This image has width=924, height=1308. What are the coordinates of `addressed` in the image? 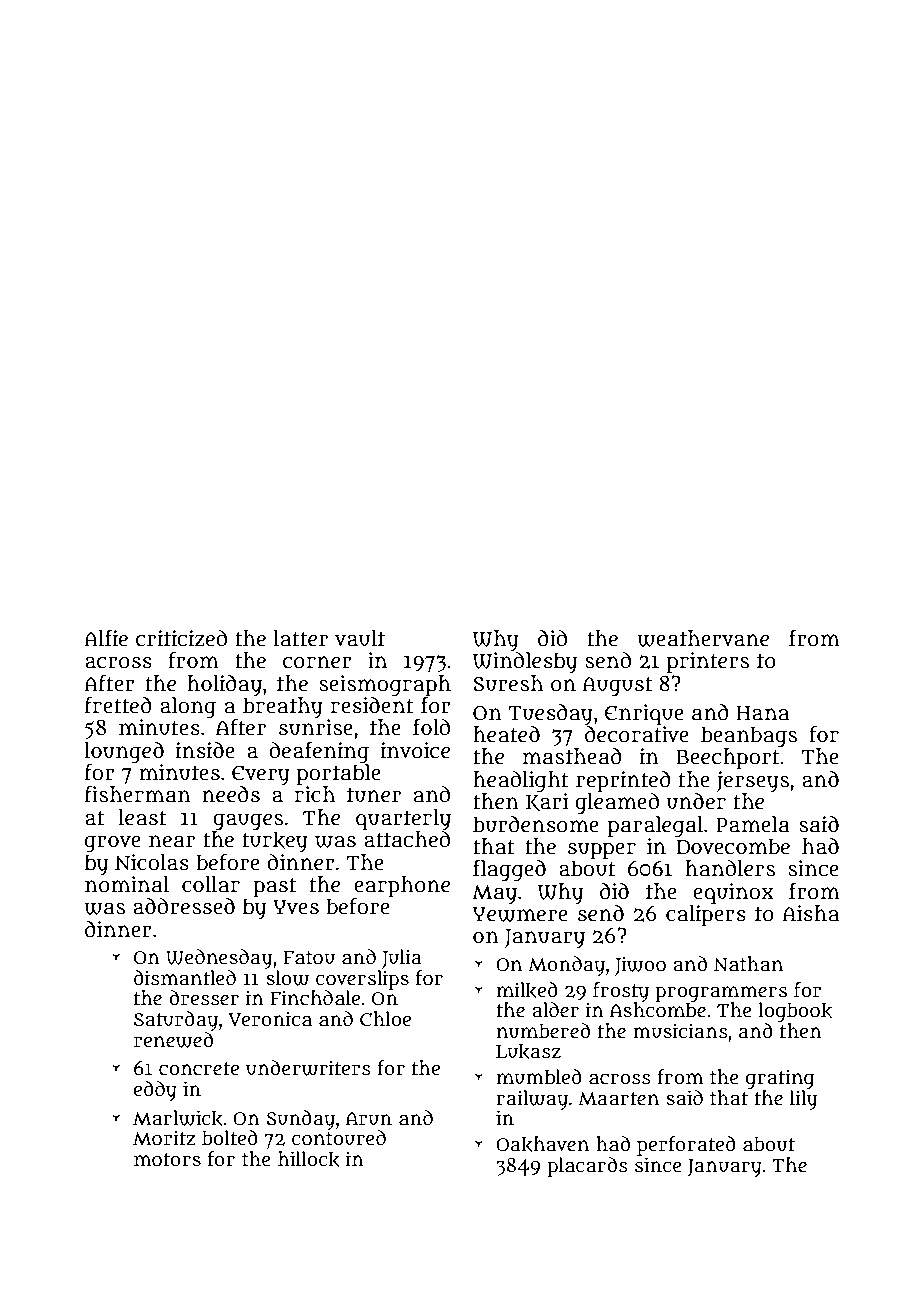 It's located at (184, 906).
